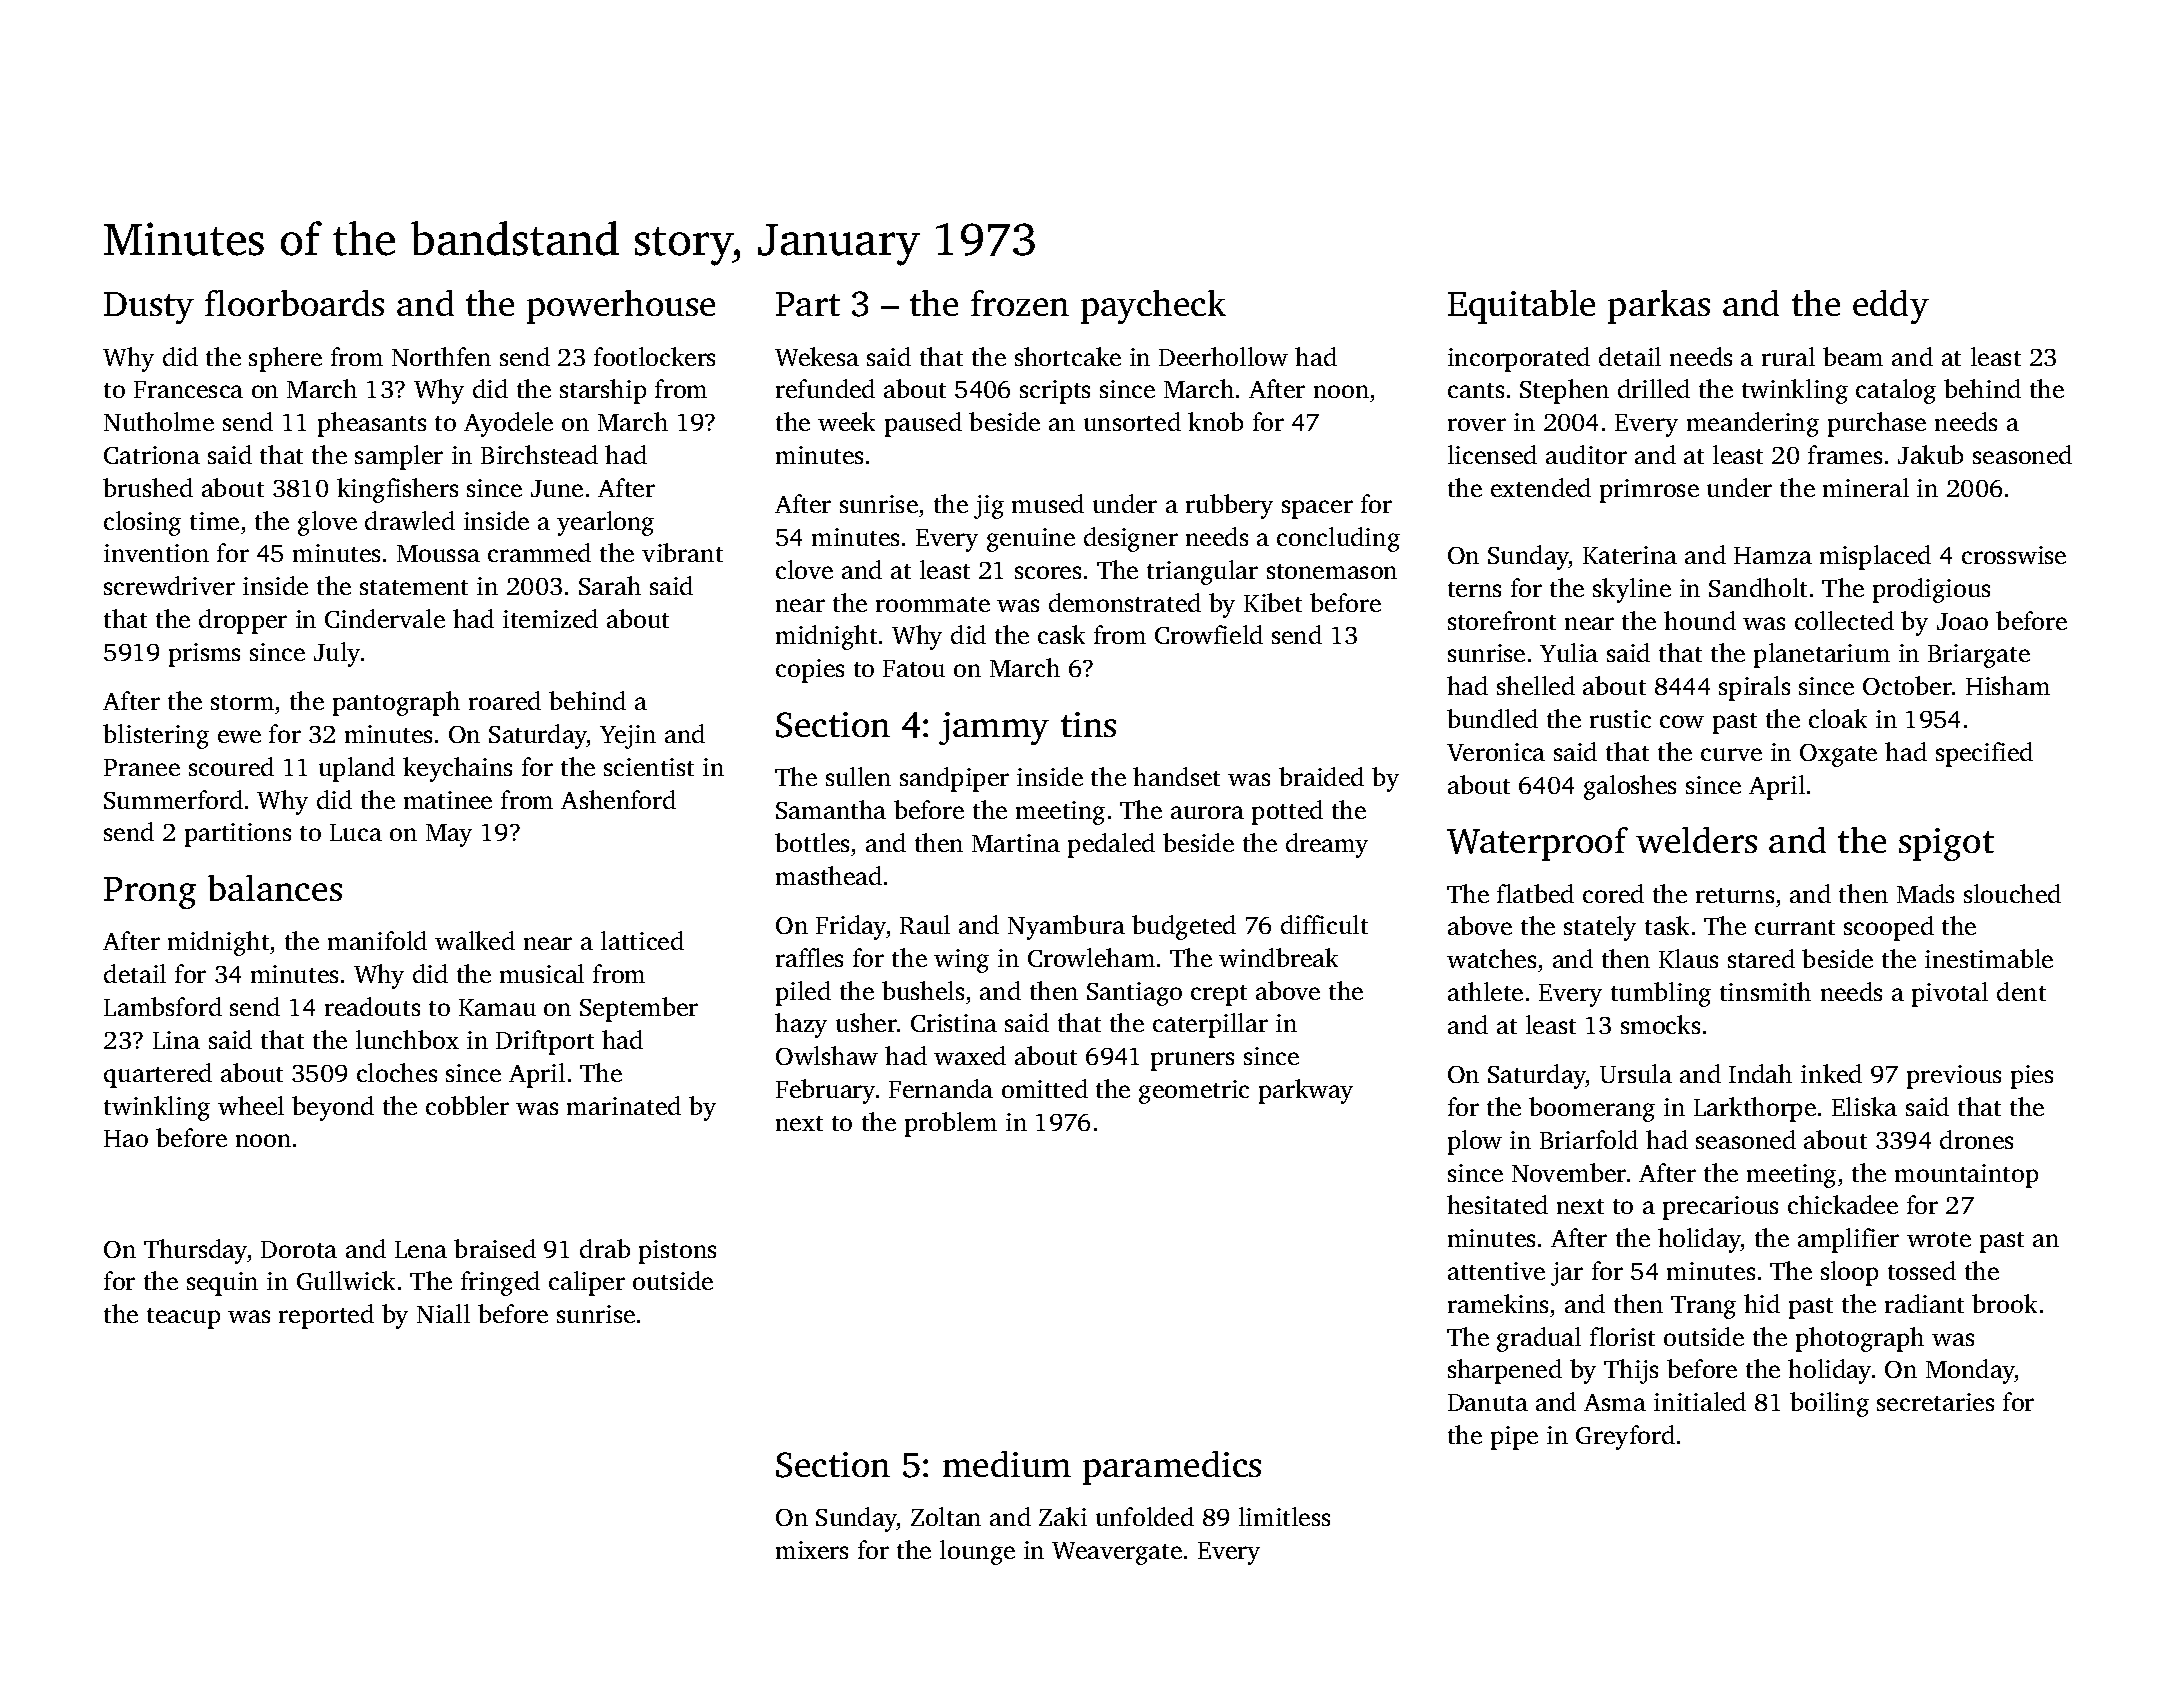 This page has width=2178, height=1683. Describe the element at coordinates (2014, 555) in the page. I see `crosswise` at that location.
